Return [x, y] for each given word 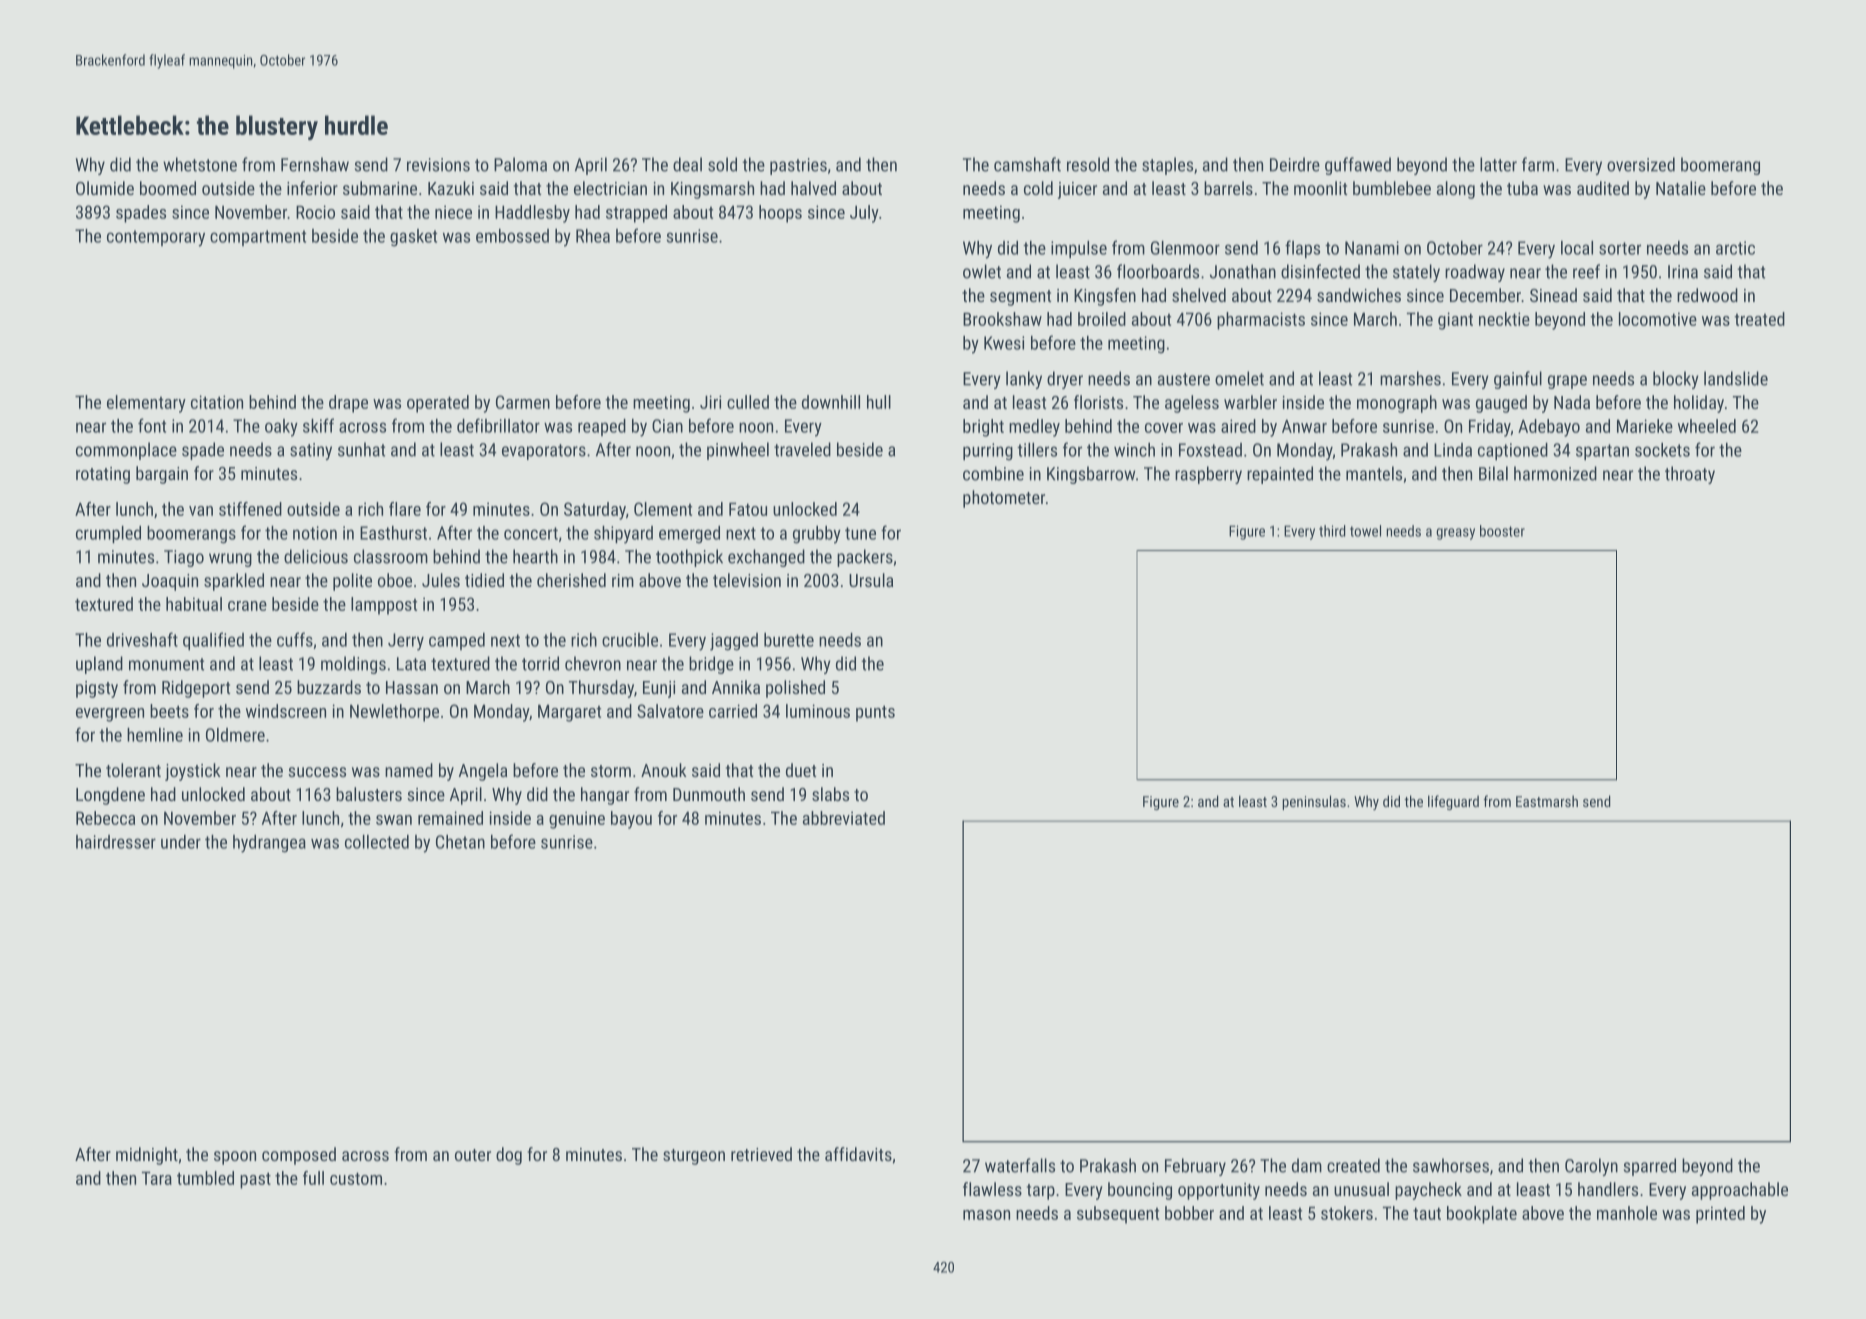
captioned [1513, 451]
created [1353, 1165]
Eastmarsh [1547, 801]
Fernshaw [315, 164]
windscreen [286, 711]
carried [733, 711]
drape [348, 404]
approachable [1740, 1191]
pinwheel [738, 451]
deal [687, 164]
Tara [157, 1178]
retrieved [761, 1154]
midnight [147, 1156]
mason [986, 1215]
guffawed [1358, 166]
